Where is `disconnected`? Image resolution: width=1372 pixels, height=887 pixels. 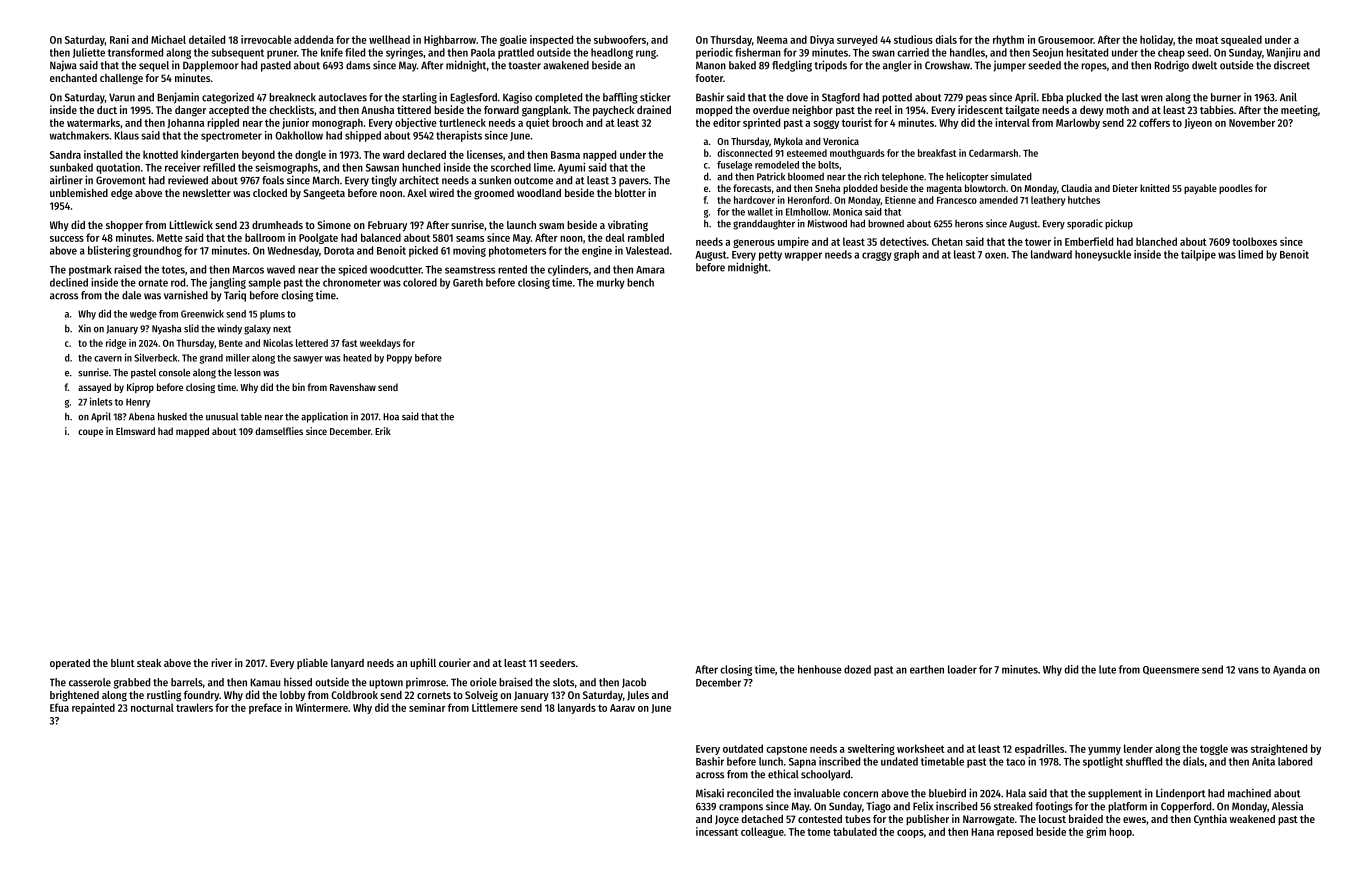 disconnected is located at coordinates (745, 153).
